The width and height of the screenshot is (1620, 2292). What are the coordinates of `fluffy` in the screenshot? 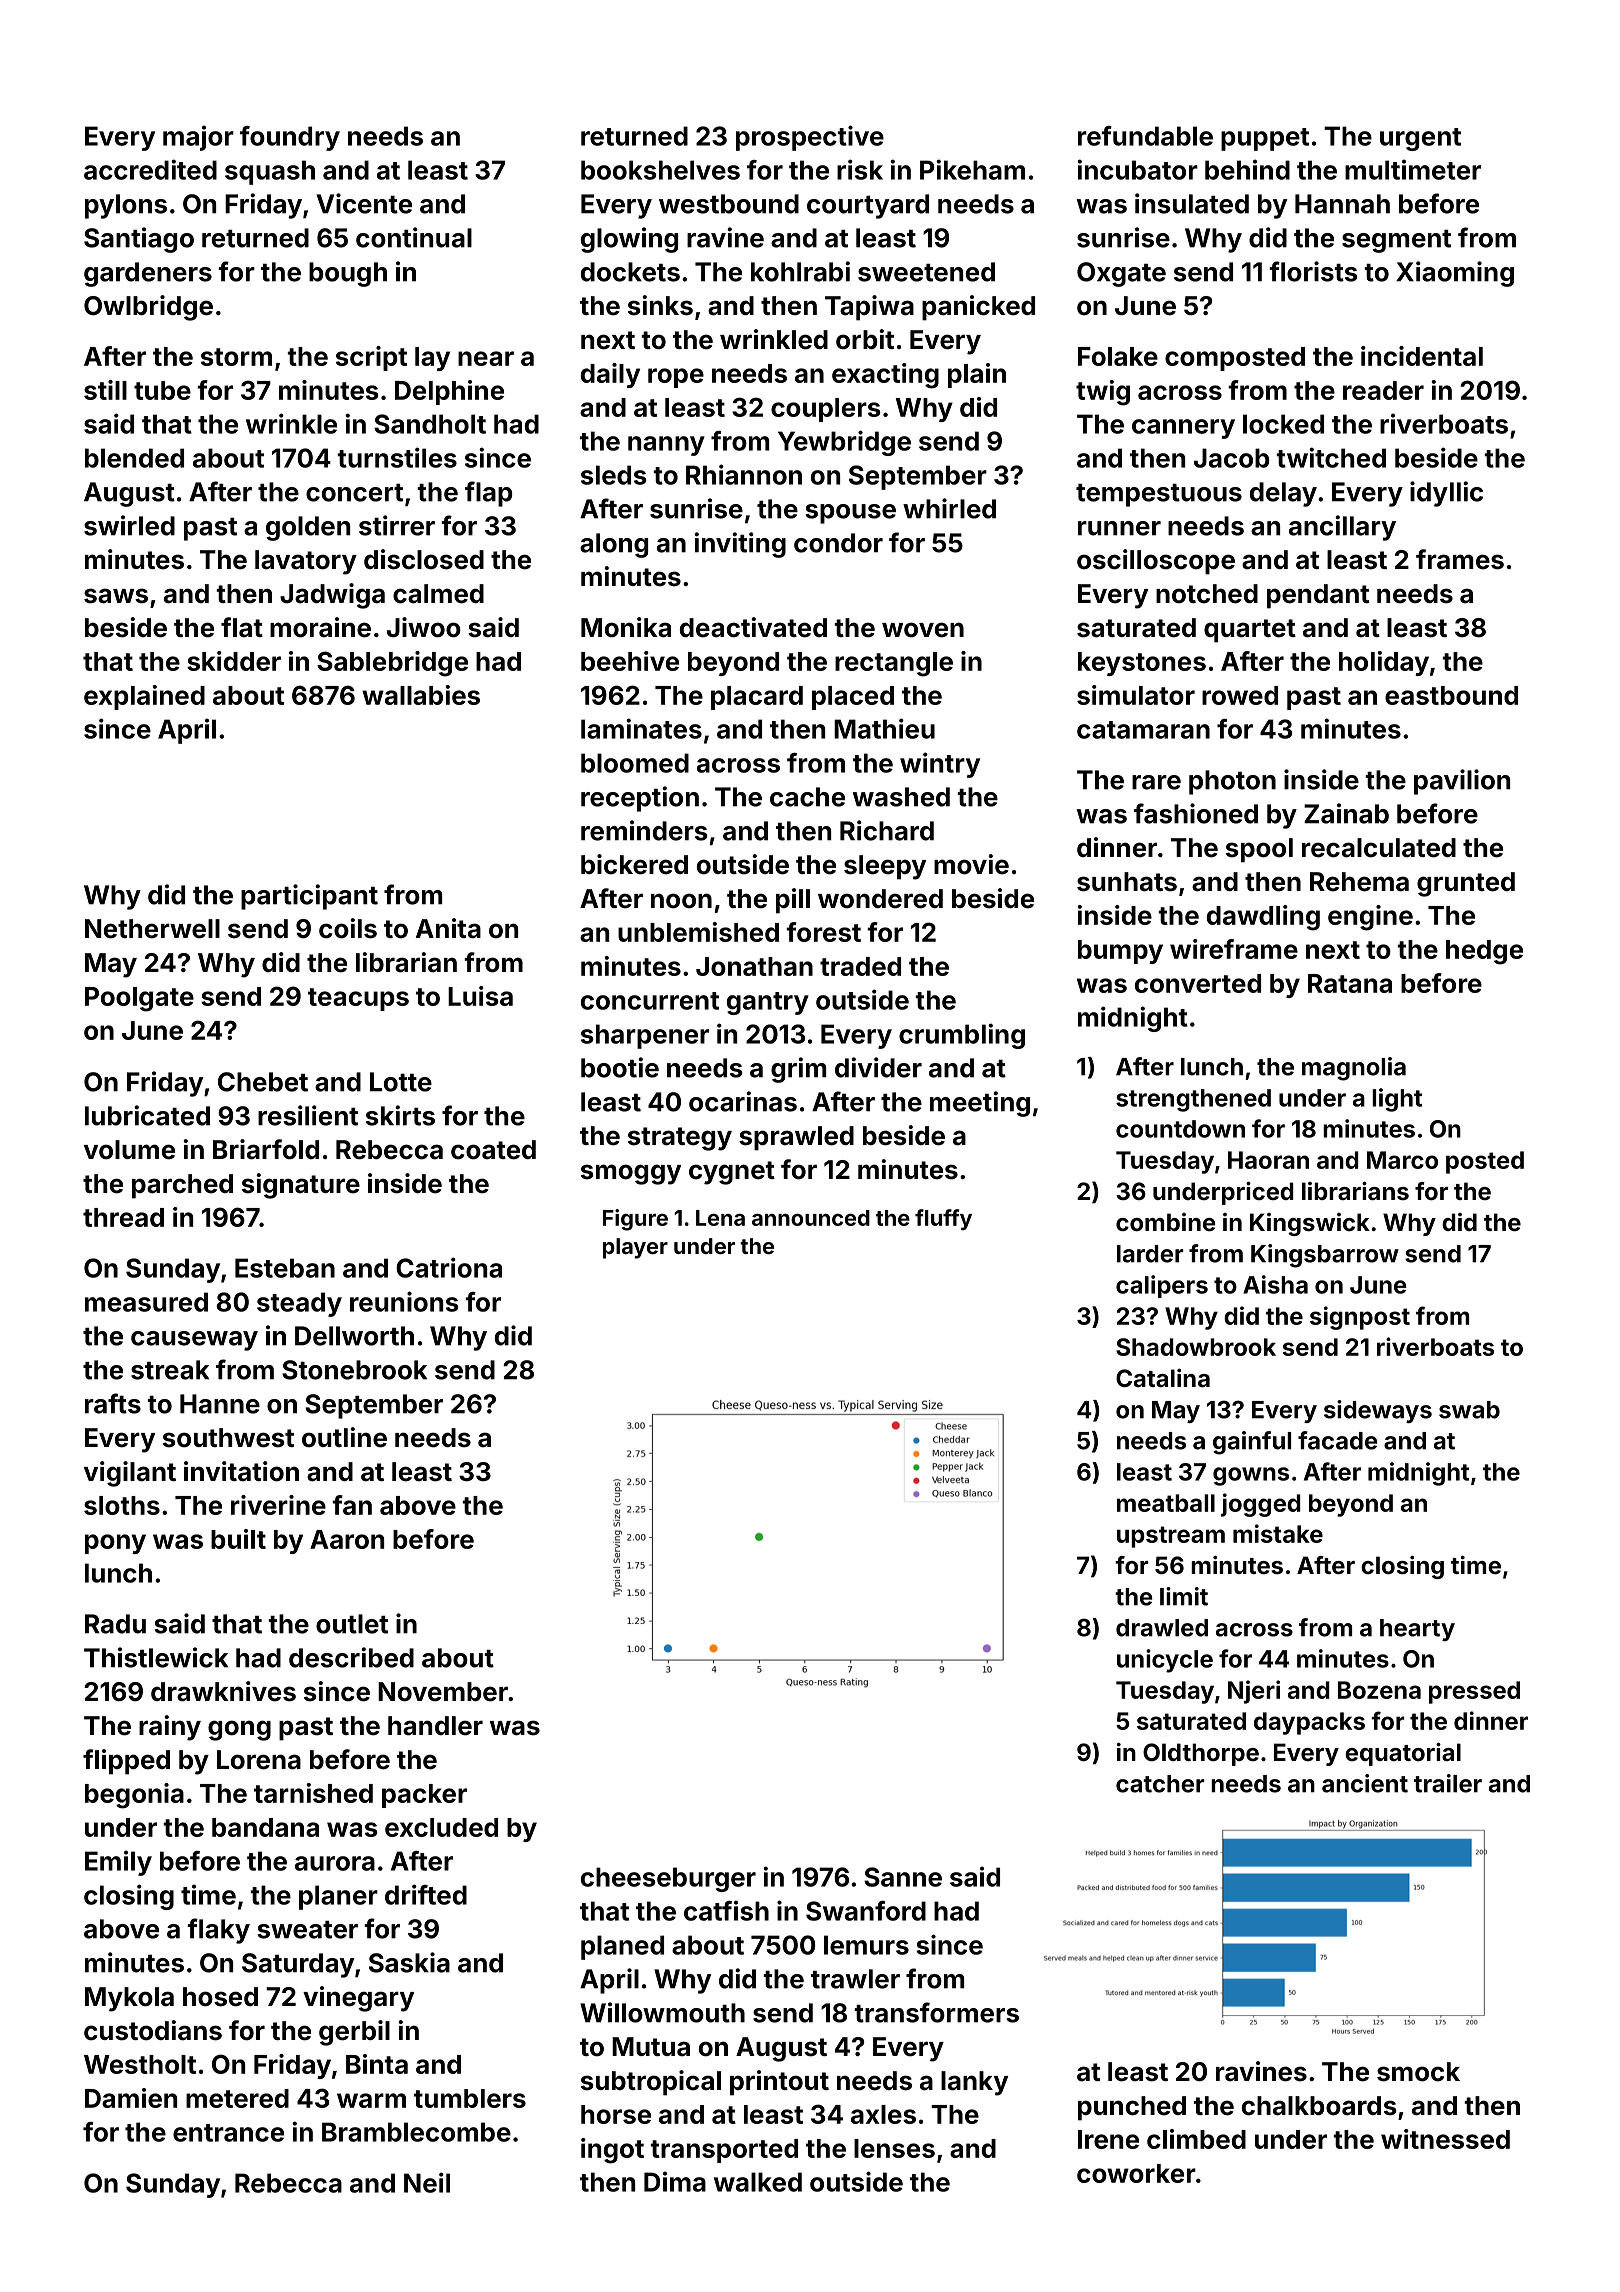 It's located at (943, 1220).
